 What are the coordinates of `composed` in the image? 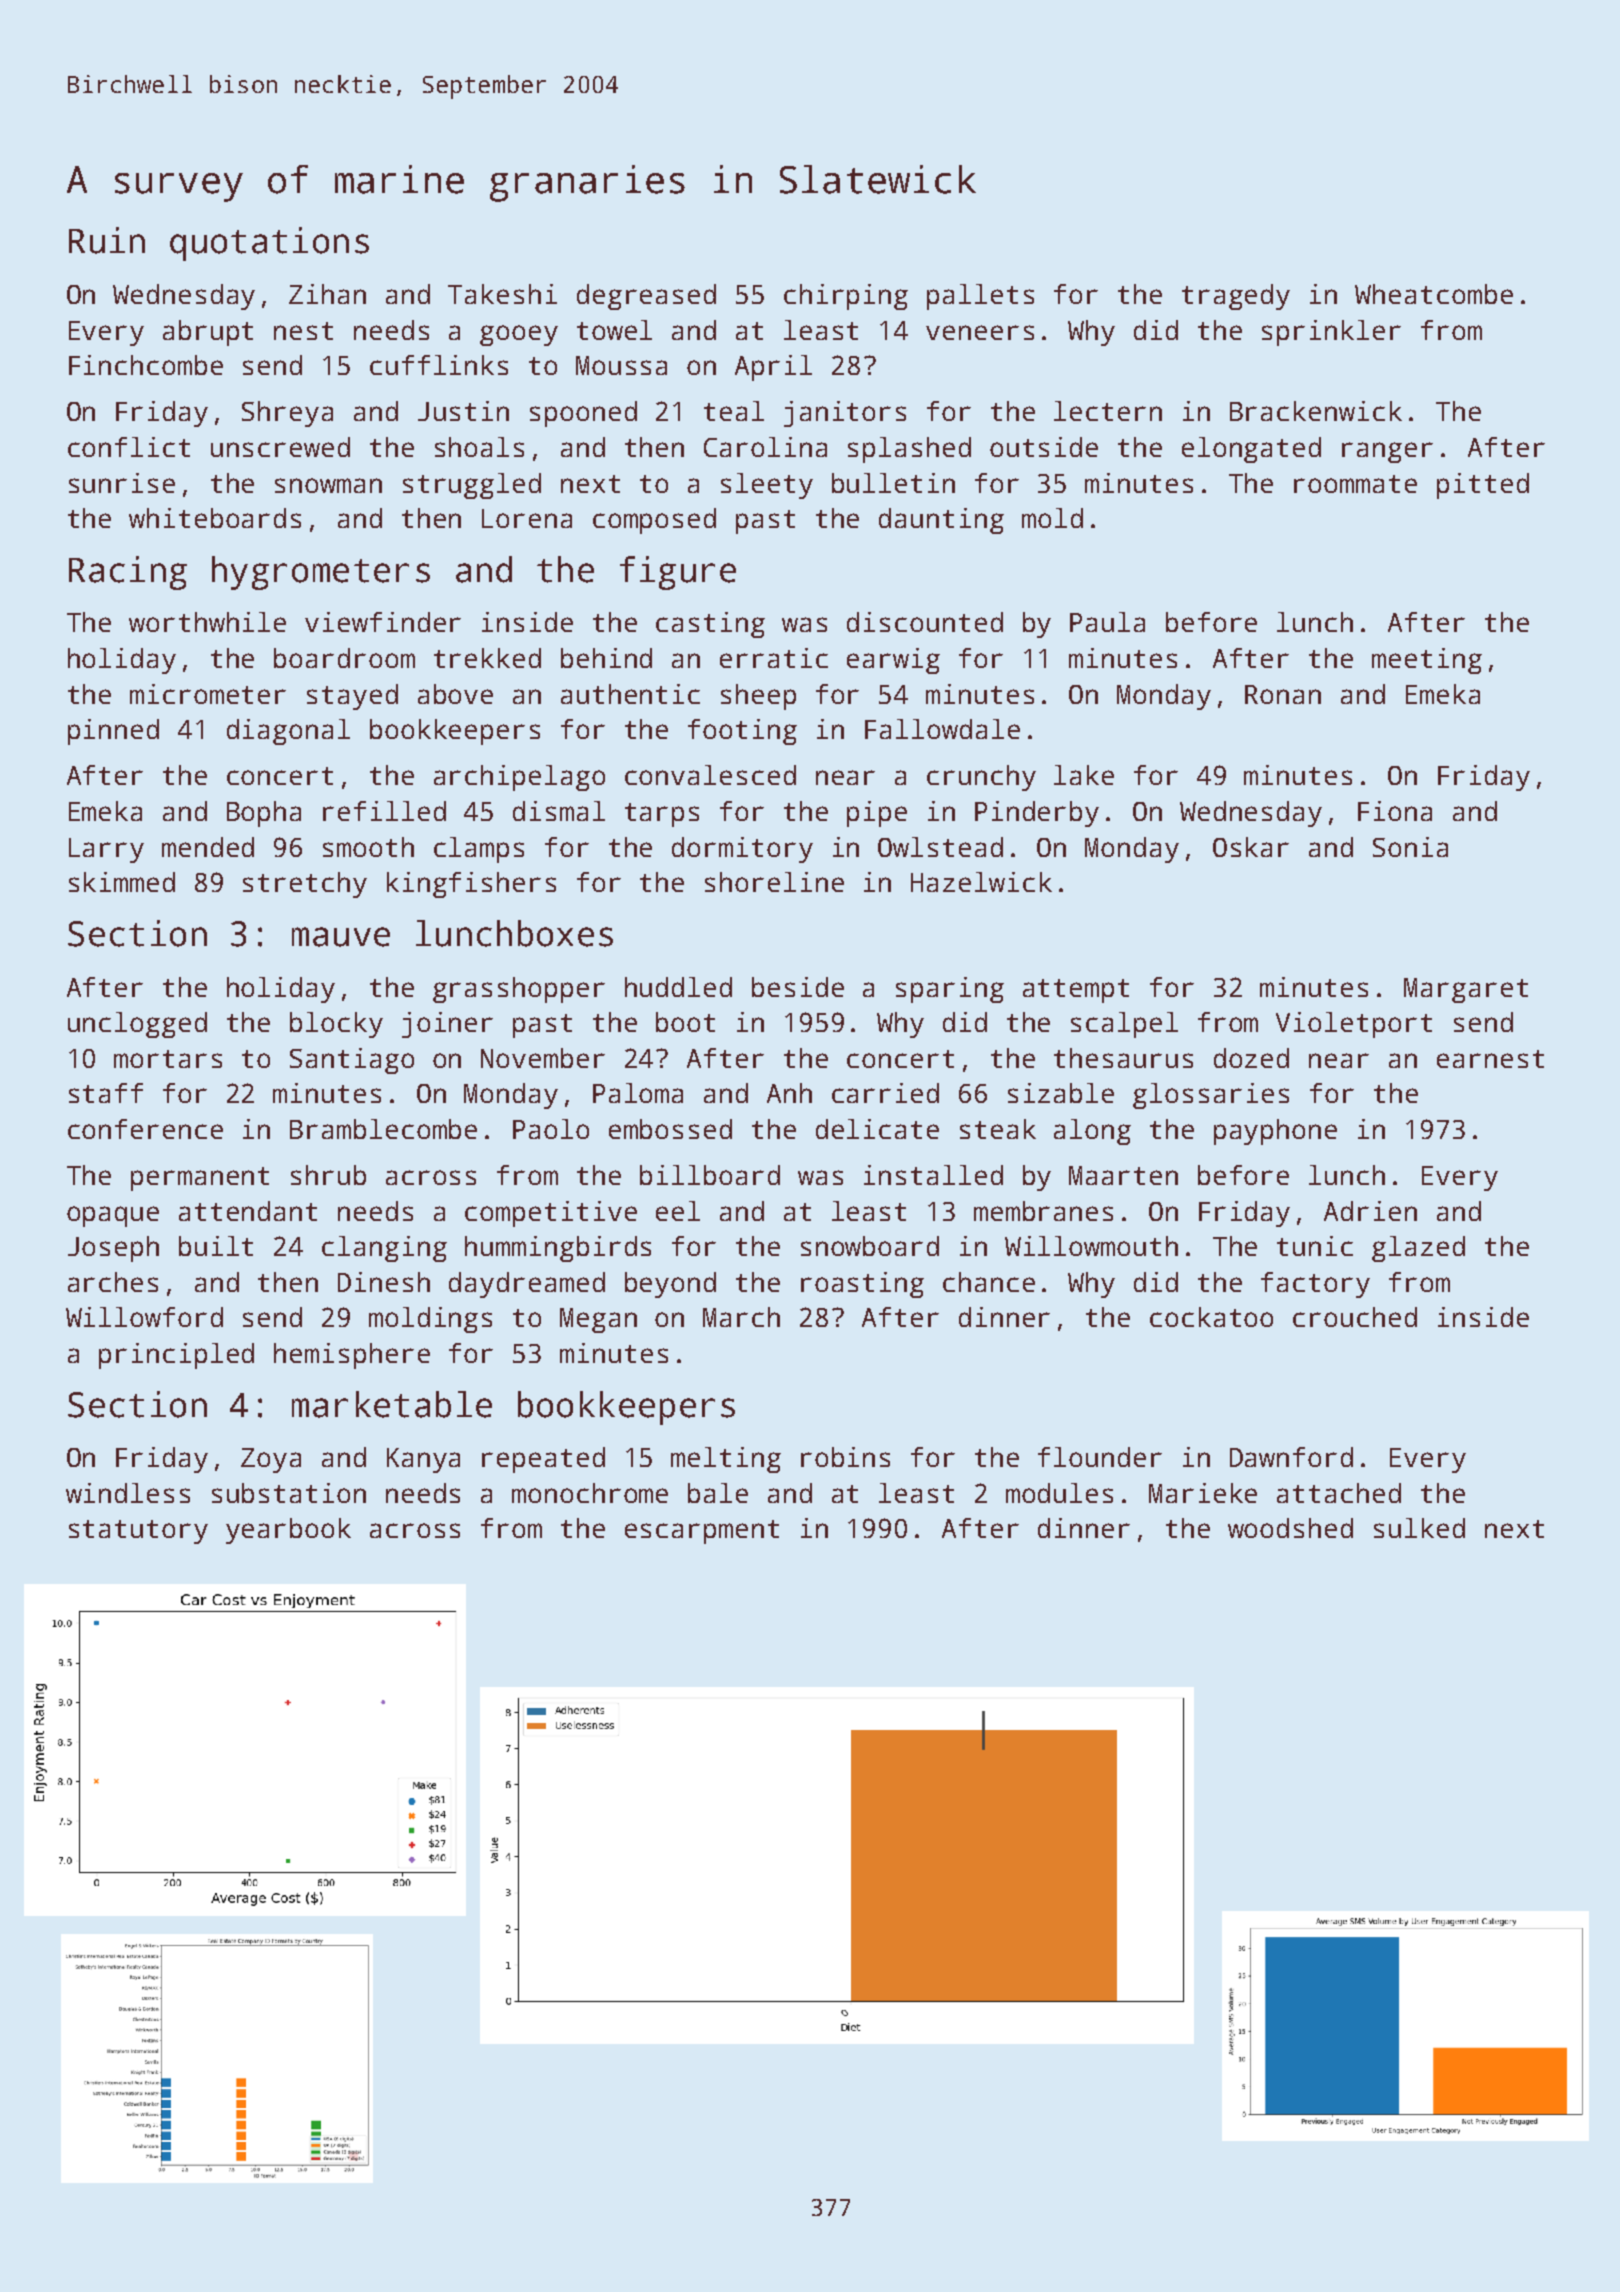 It's located at (654, 521).
